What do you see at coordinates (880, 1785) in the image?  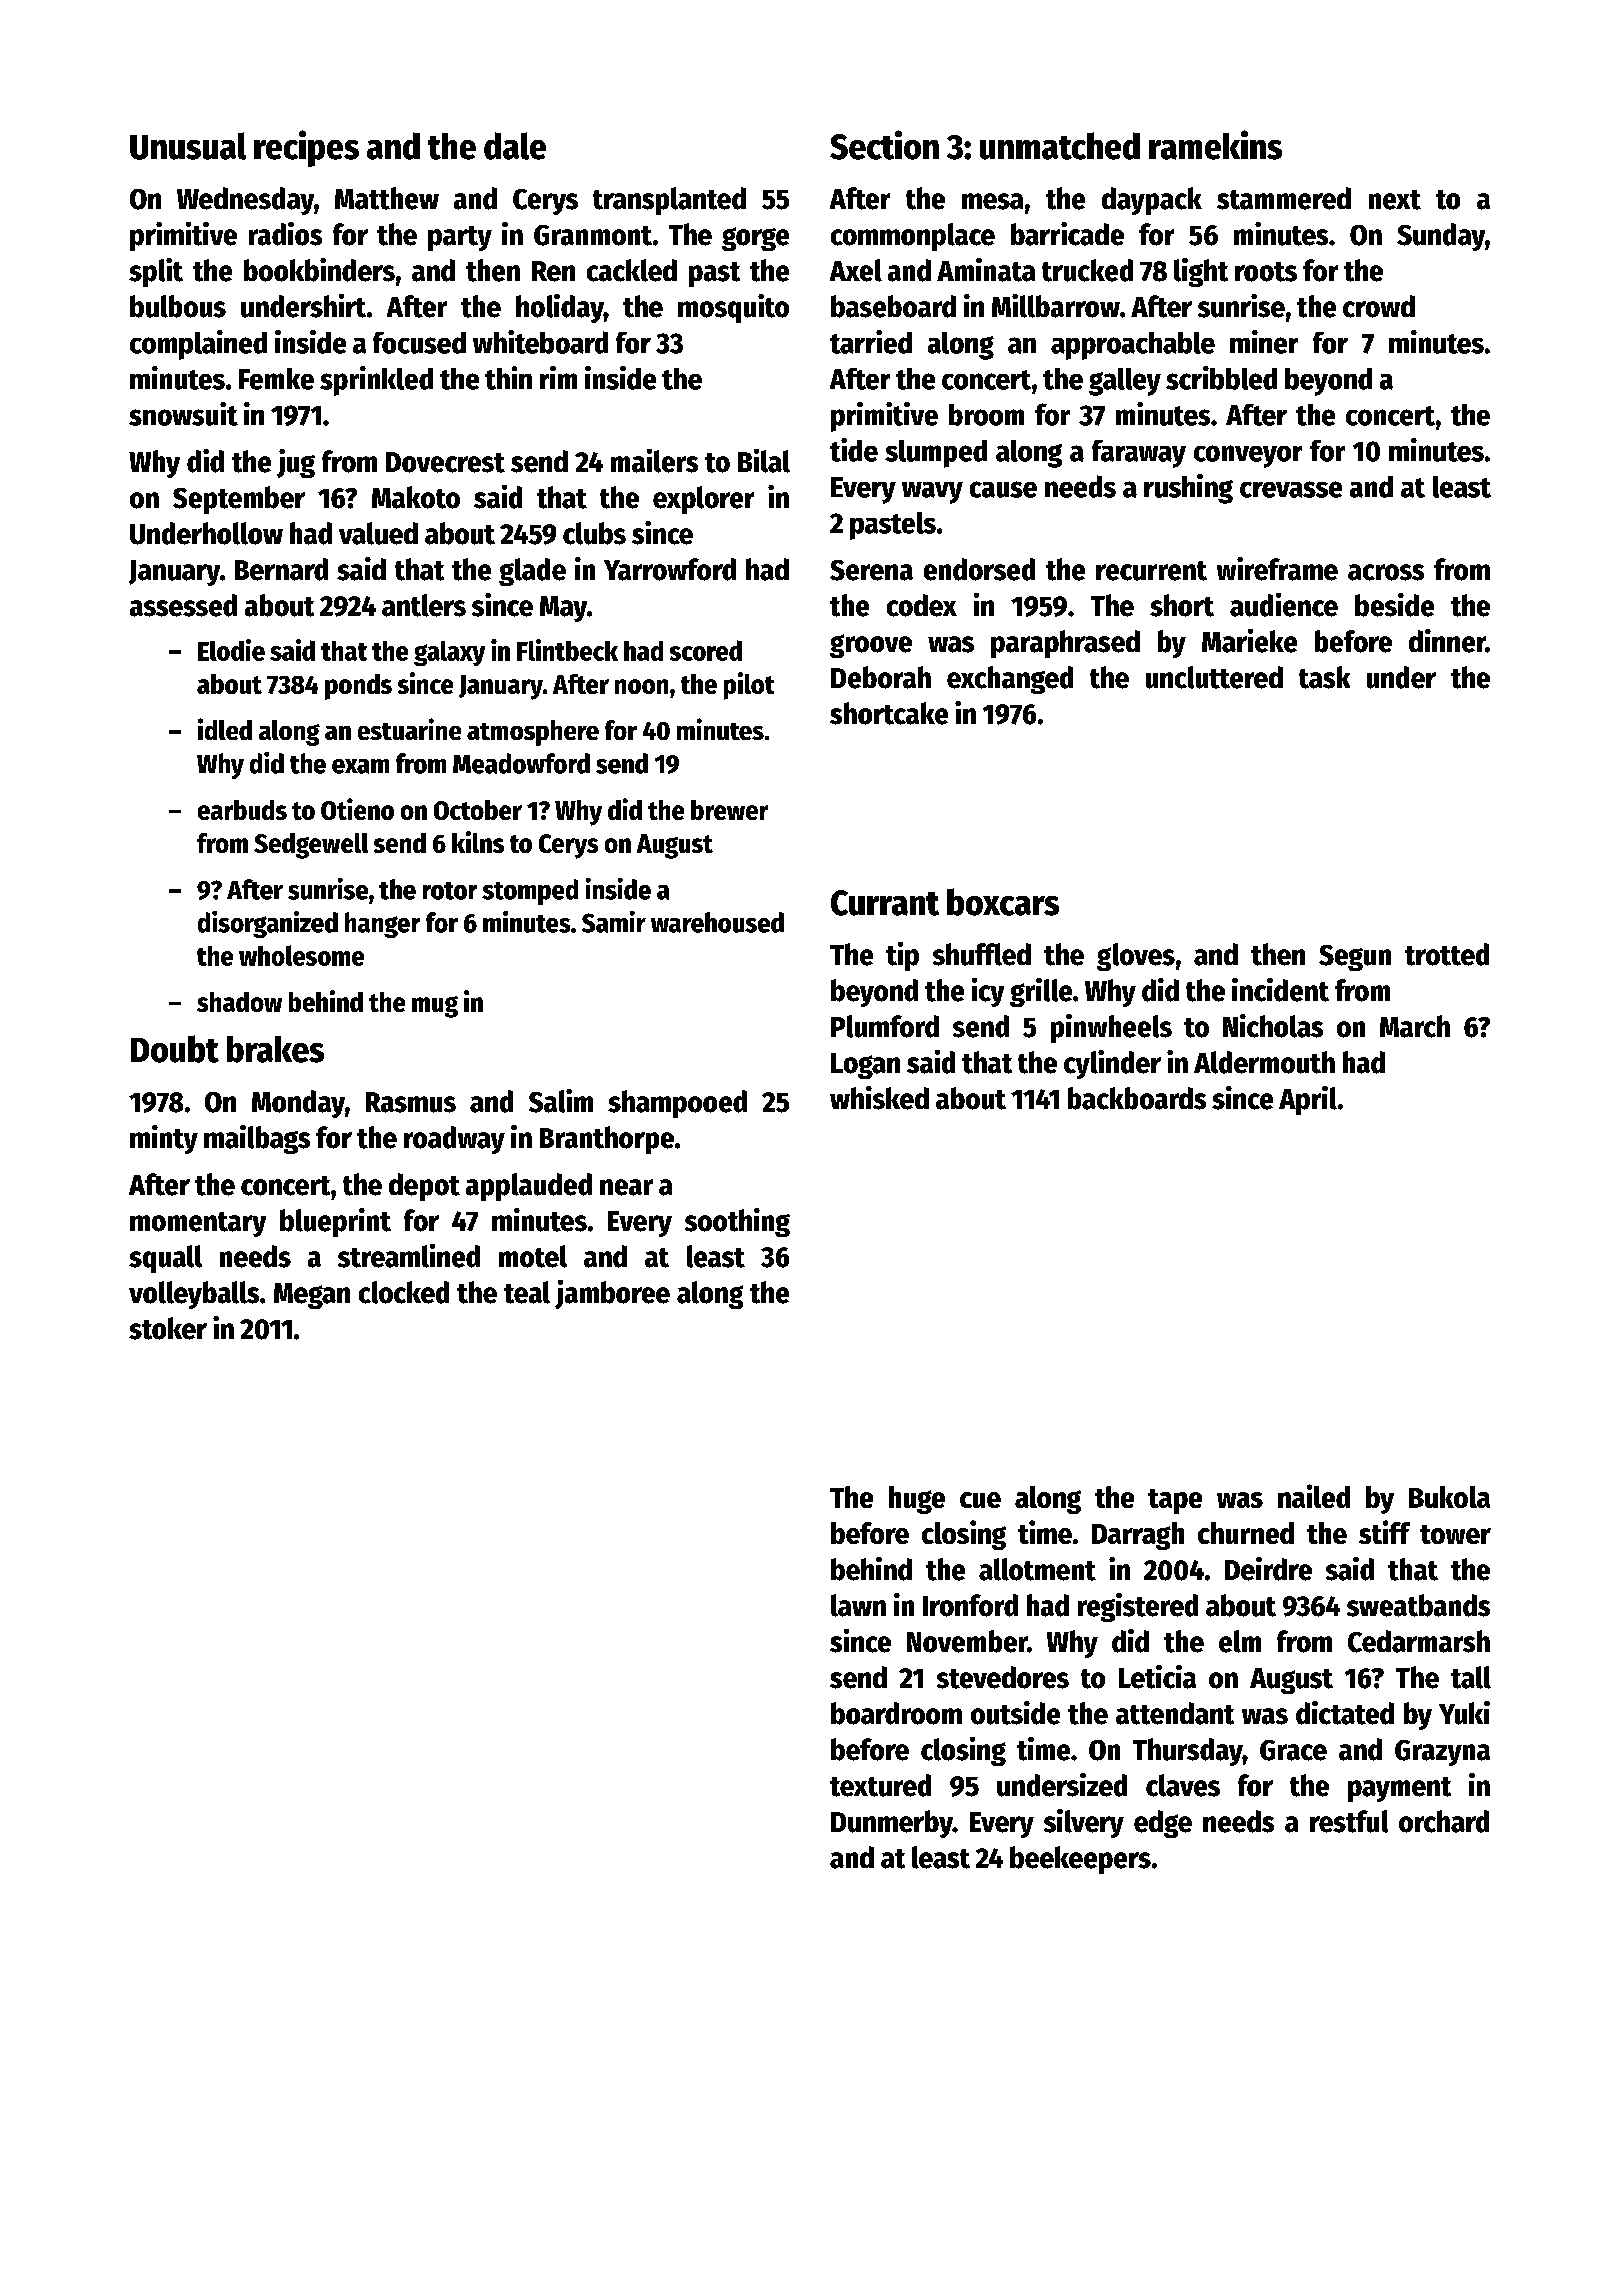 I see `textured` at bounding box center [880, 1785].
